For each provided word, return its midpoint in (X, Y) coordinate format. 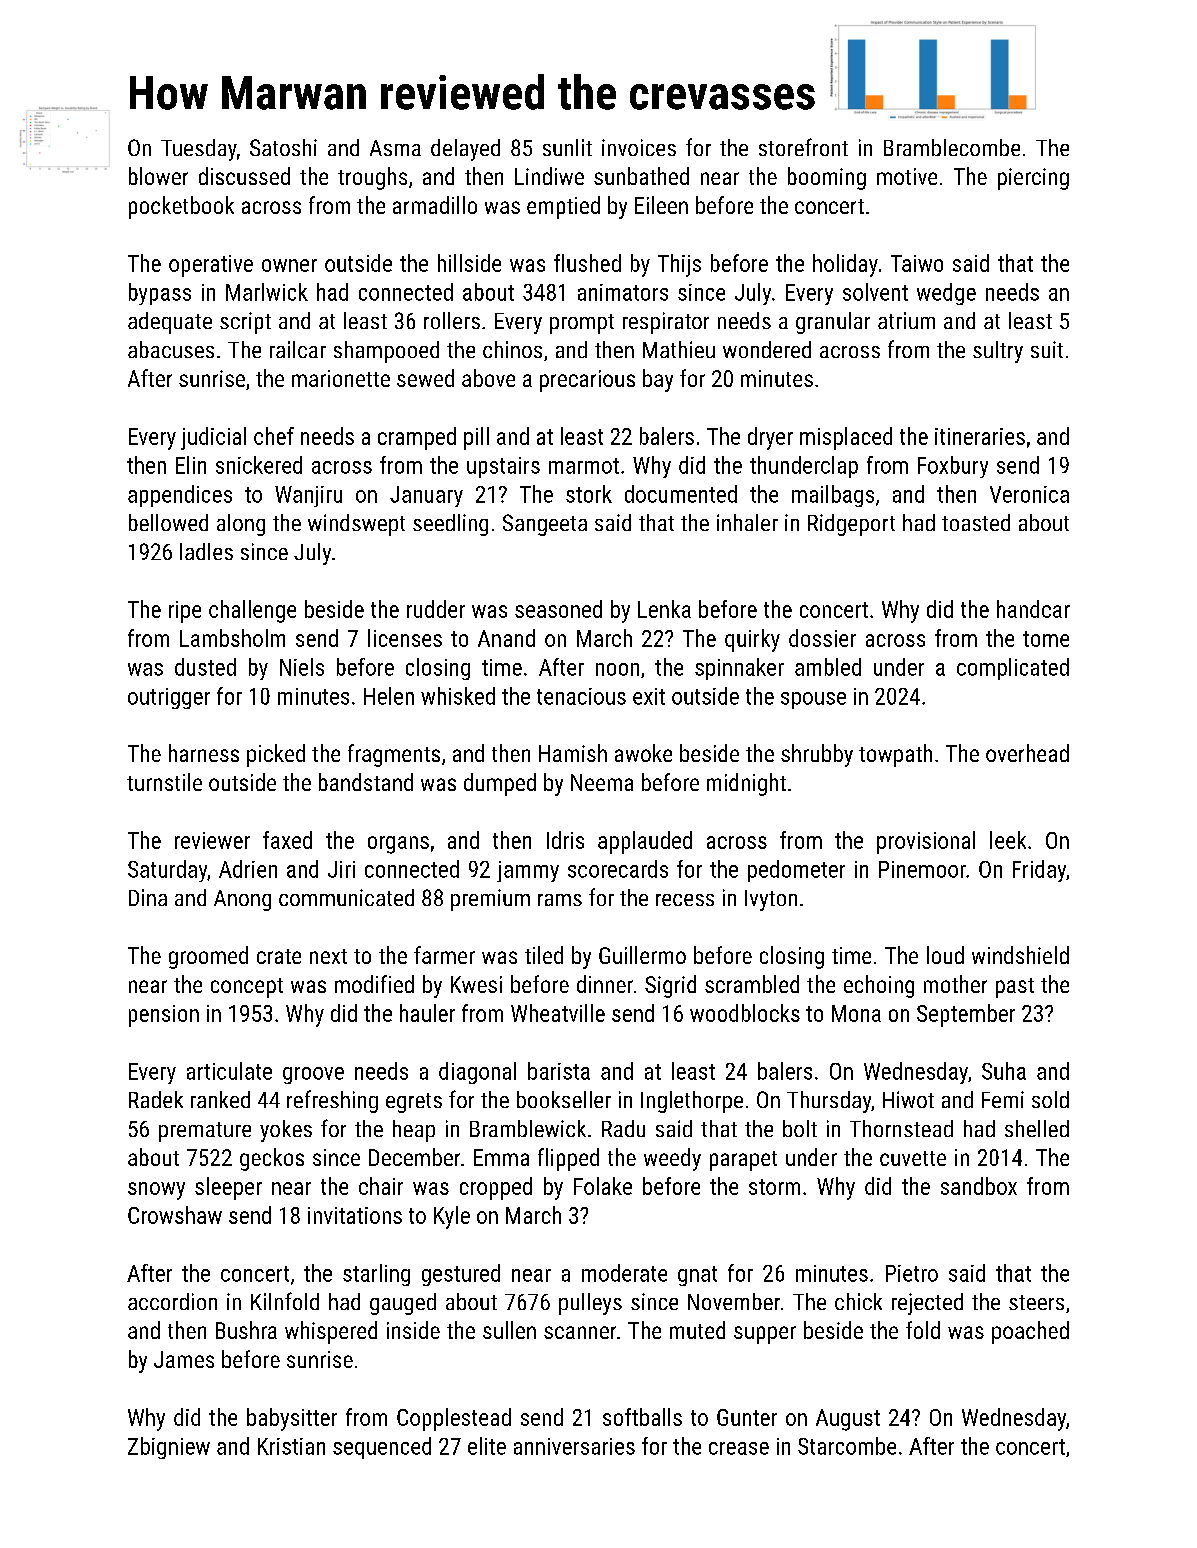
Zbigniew (169, 1448)
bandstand (366, 782)
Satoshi (283, 147)
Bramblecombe (952, 147)
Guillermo (642, 955)
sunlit (567, 147)
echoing (879, 986)
